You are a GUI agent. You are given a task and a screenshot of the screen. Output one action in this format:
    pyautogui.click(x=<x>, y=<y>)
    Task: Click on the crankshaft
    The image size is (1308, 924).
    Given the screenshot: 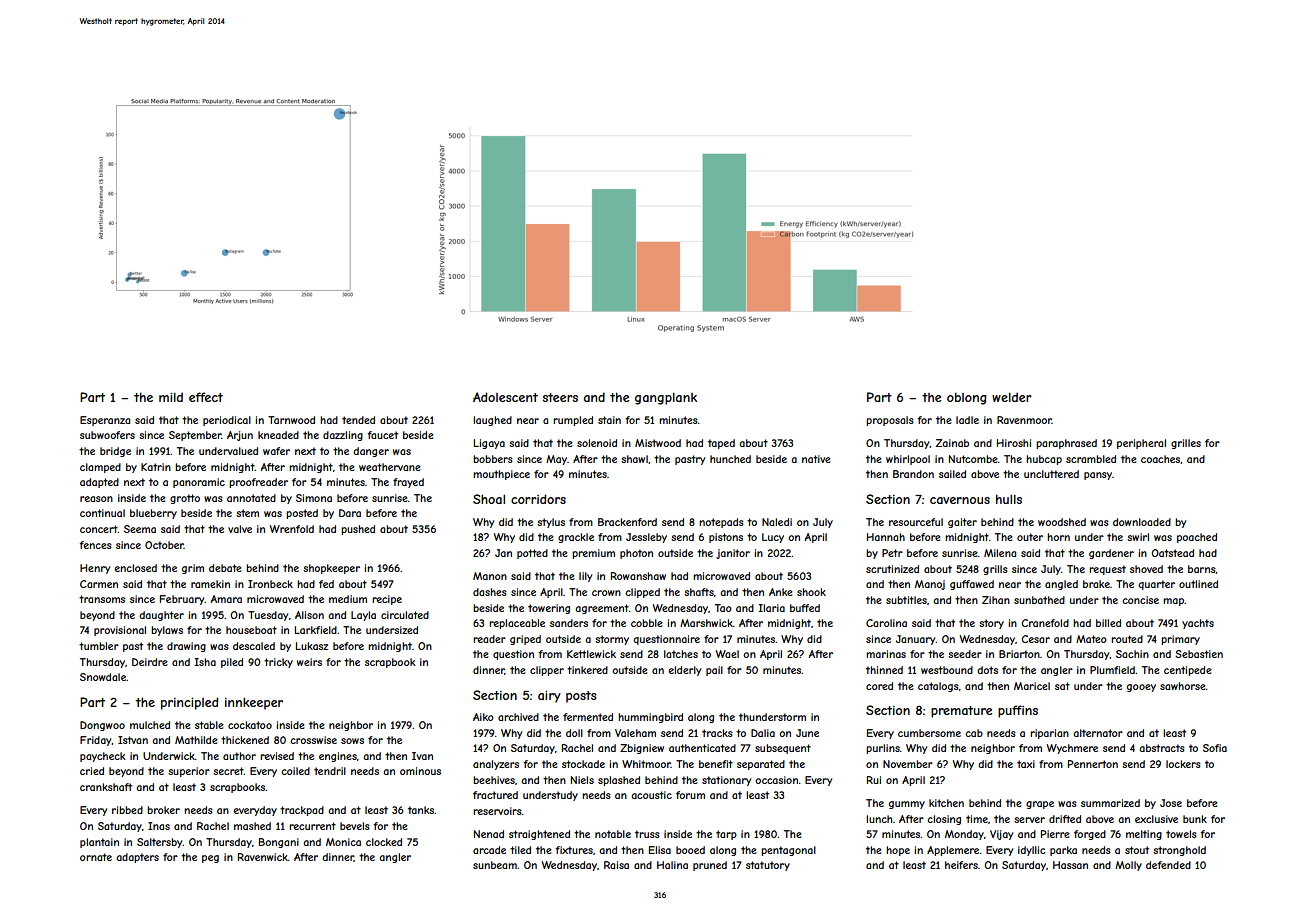 What is the action you would take?
    pyautogui.click(x=106, y=787)
